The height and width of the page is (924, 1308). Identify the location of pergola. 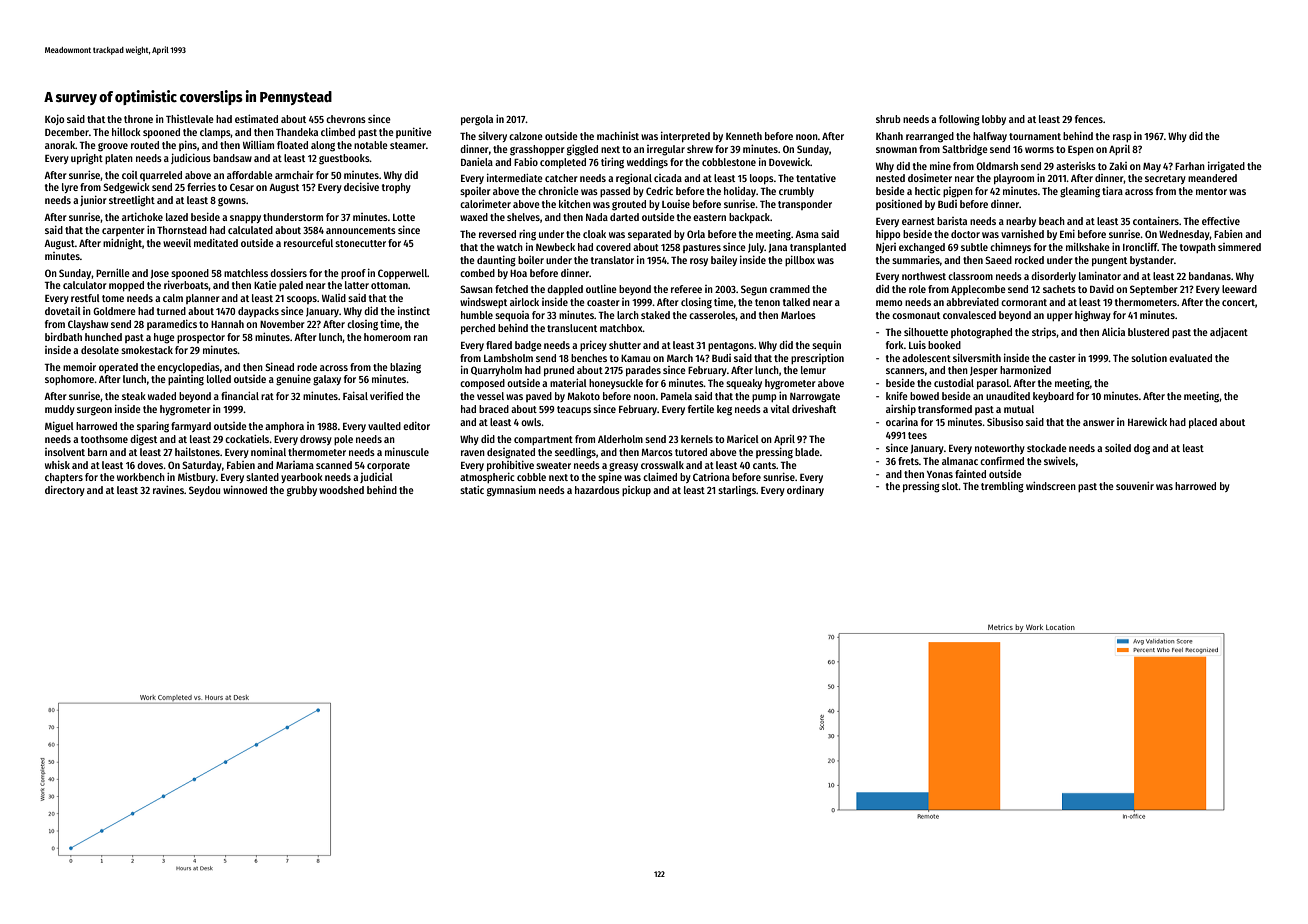
(477, 120).
